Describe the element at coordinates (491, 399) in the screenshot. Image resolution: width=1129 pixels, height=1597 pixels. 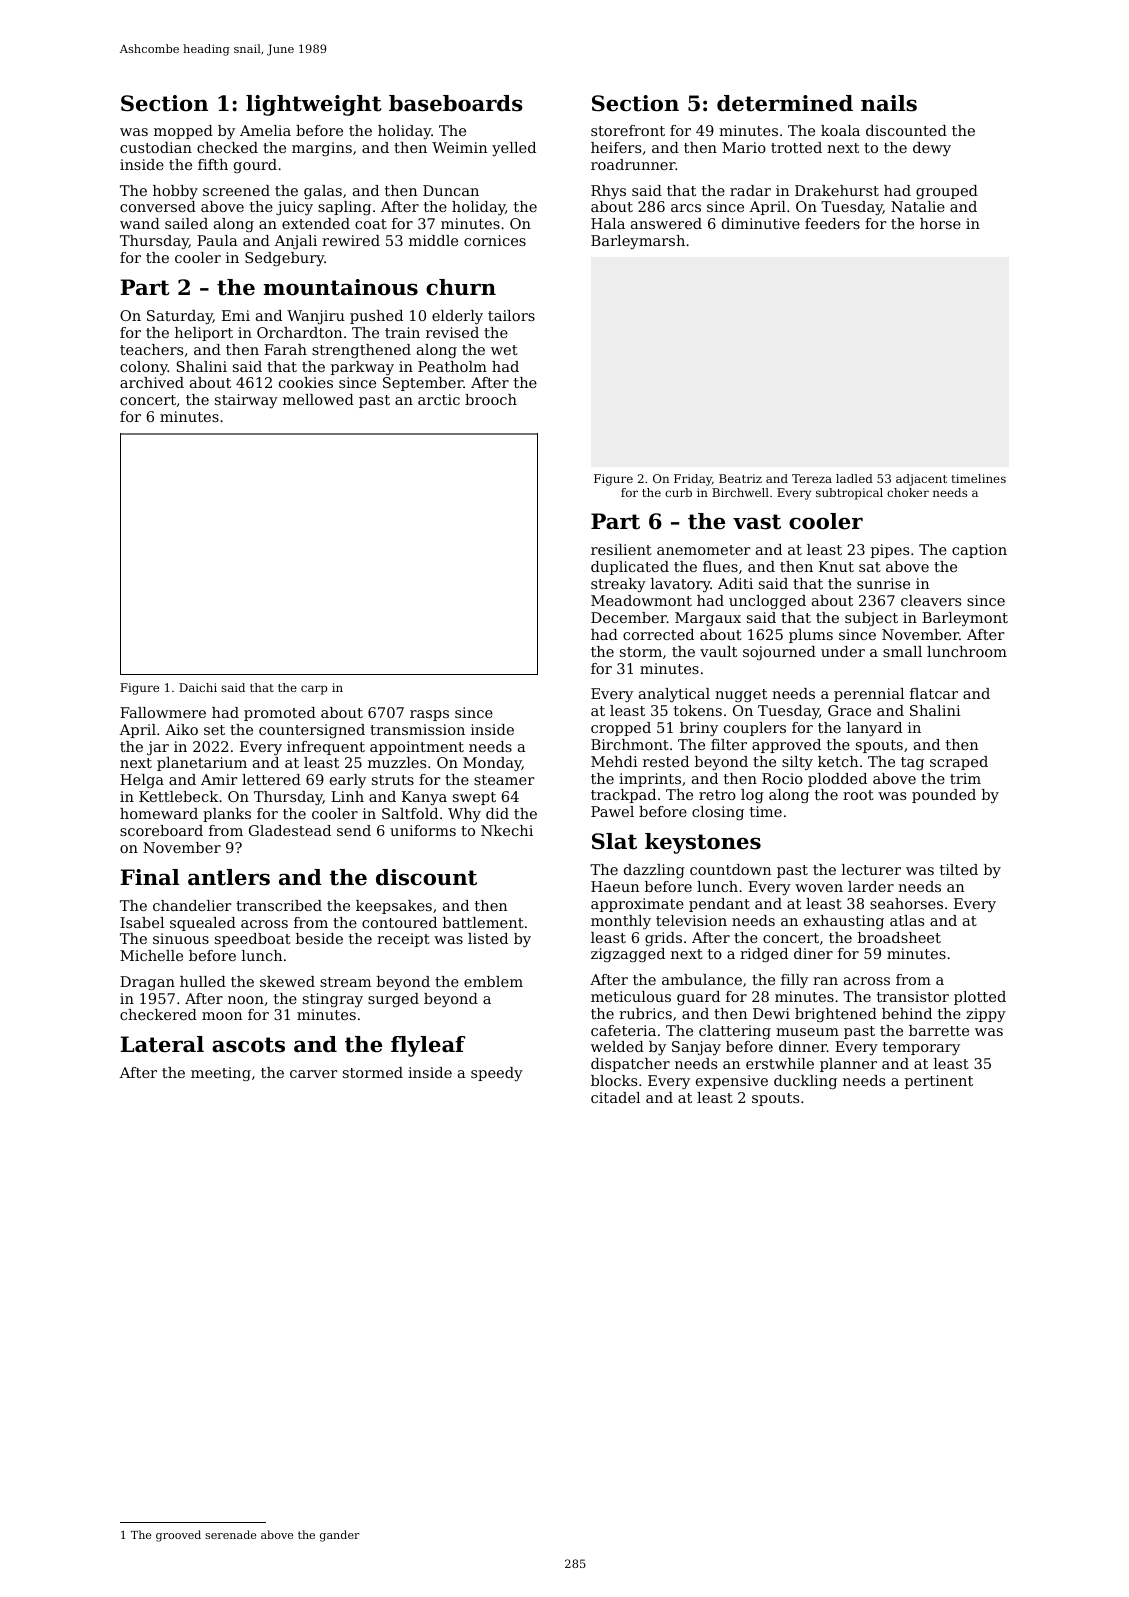
I see `brooch` at that location.
